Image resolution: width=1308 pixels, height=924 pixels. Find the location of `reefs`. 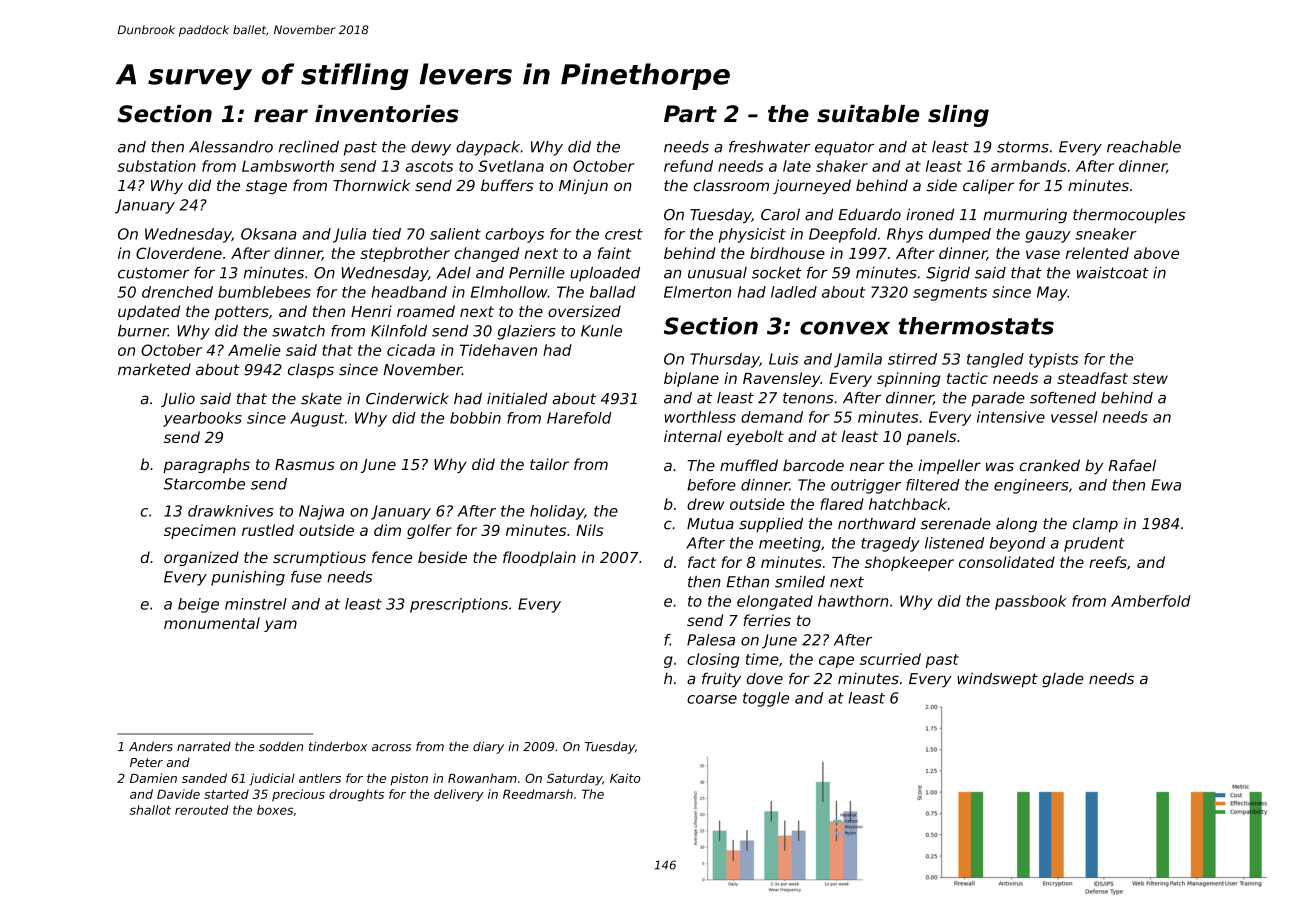

reefs is located at coordinates (1108, 562).
